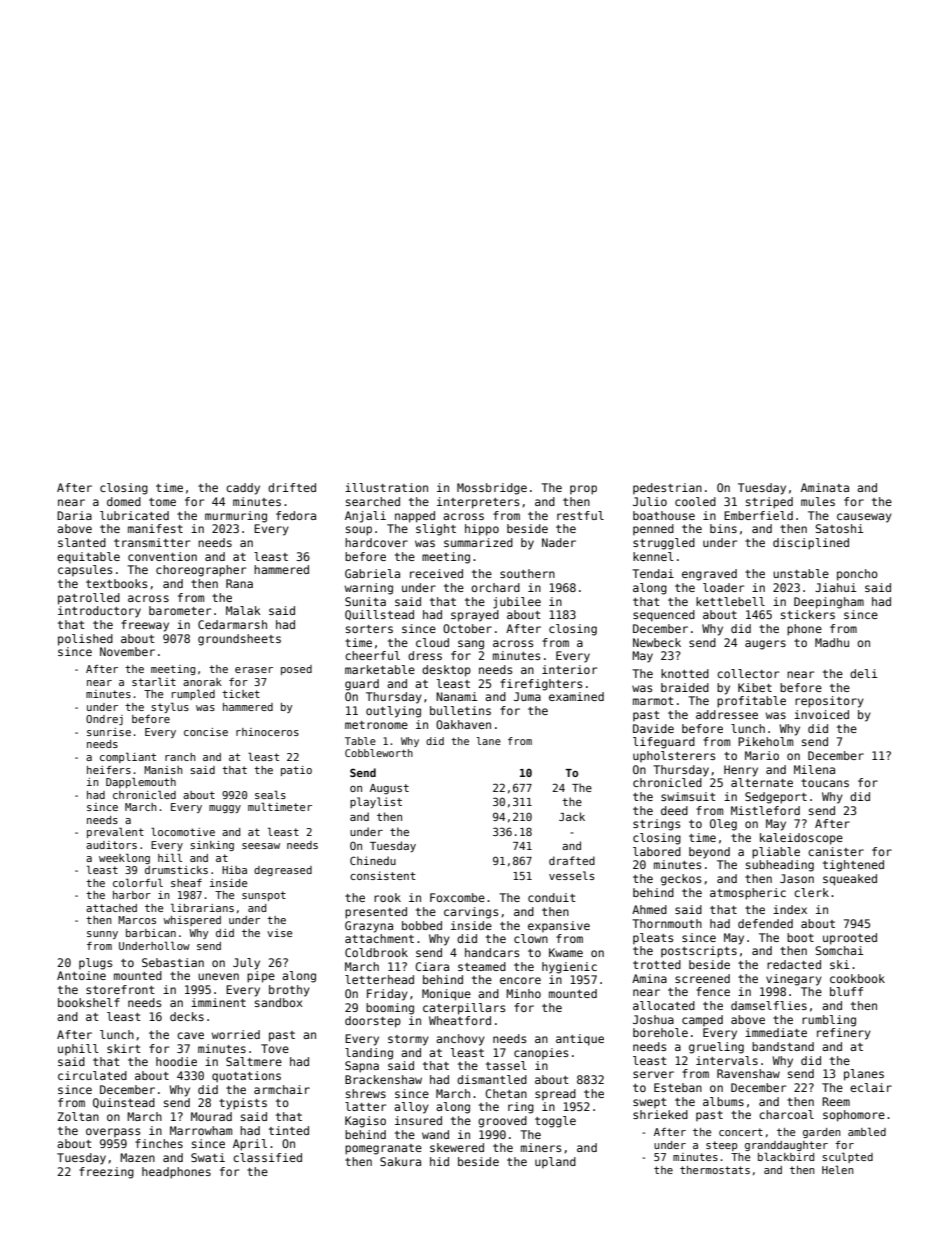 The height and width of the page is (1233, 952). I want to click on restful, so click(580, 515).
